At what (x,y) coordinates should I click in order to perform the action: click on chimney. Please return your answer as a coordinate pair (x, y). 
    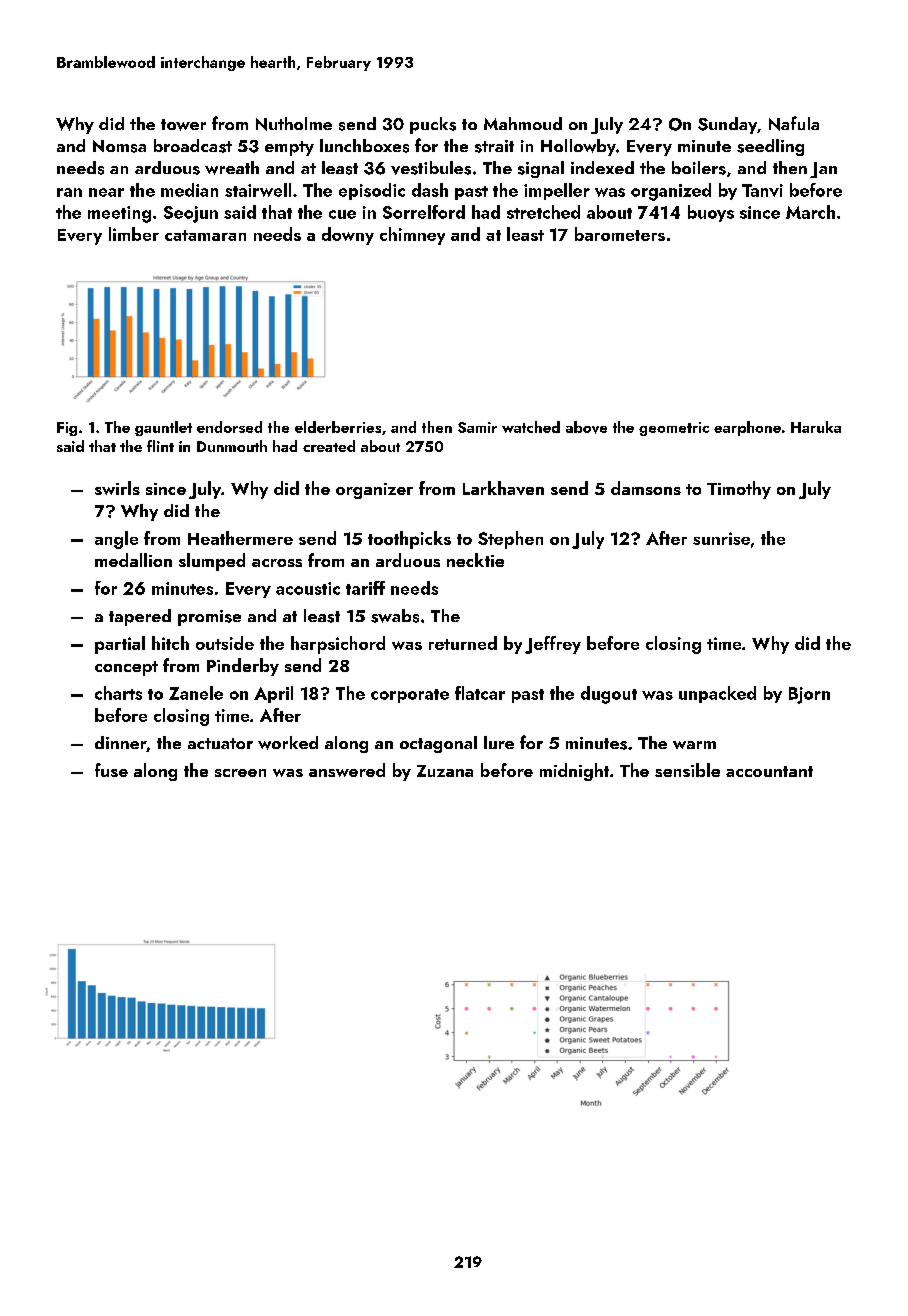
    Looking at the image, I should click on (412, 236).
